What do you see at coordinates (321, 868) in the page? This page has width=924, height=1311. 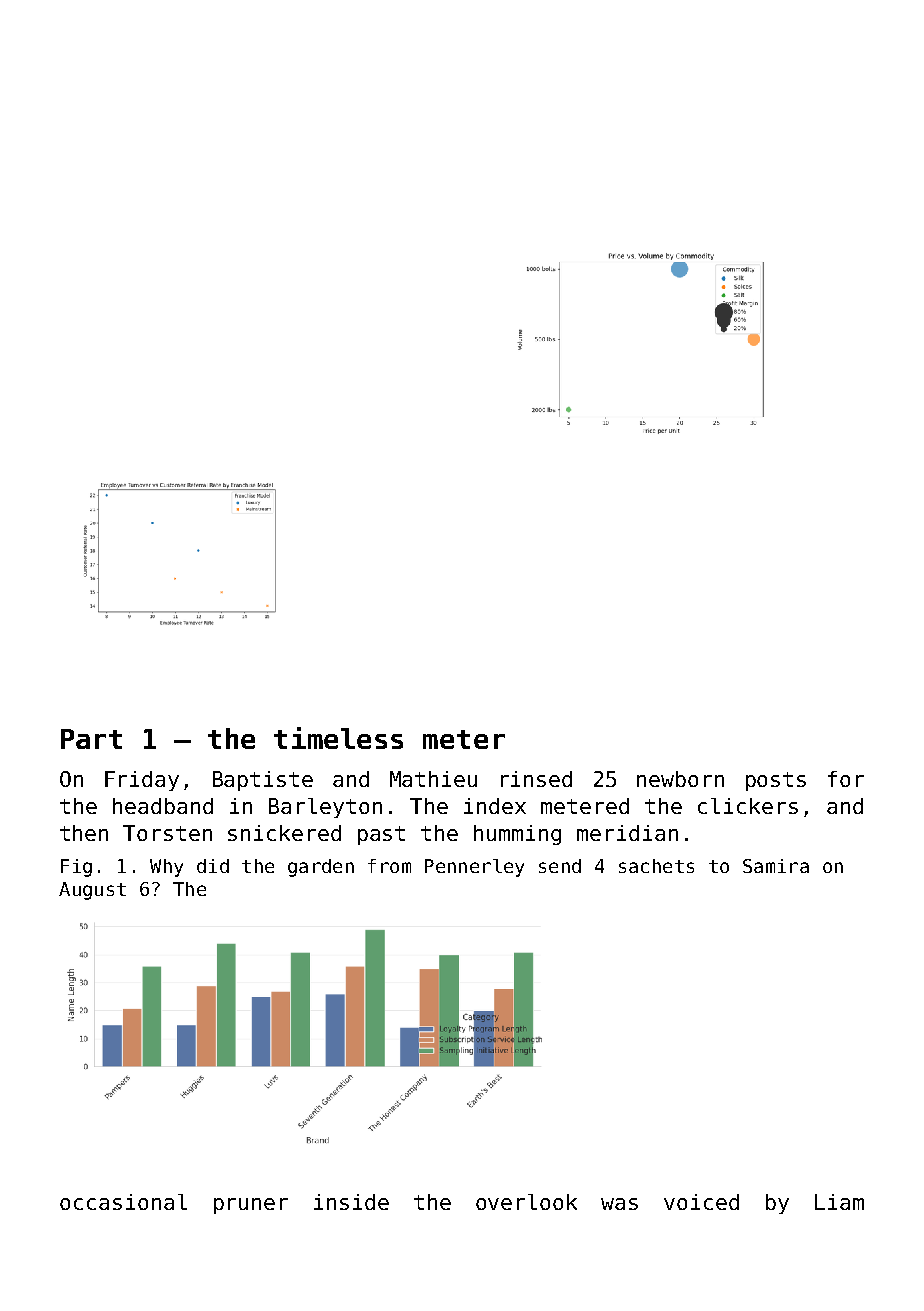 I see `garden` at bounding box center [321, 868].
